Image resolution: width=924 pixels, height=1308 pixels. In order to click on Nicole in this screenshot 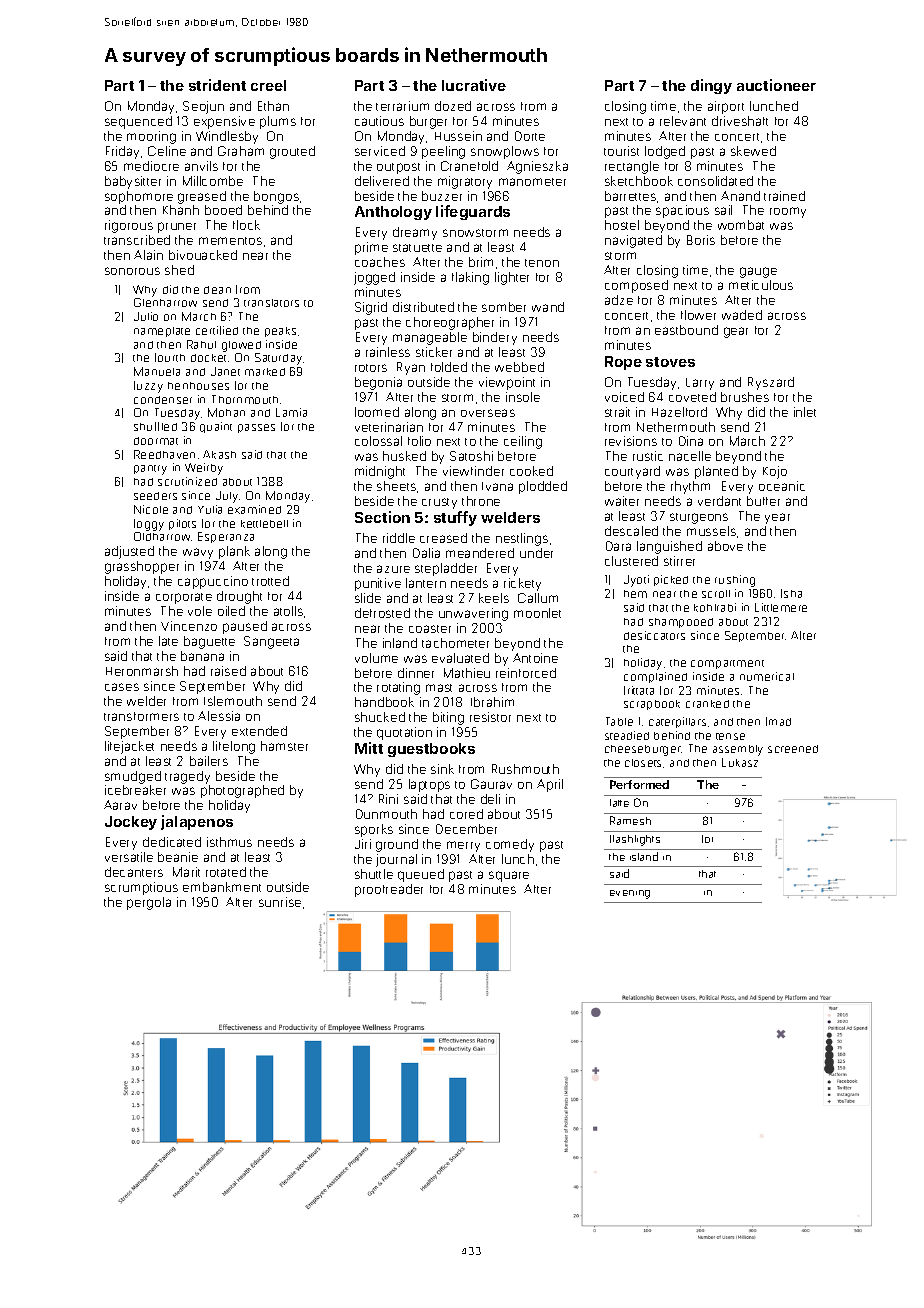, I will do `click(151, 509)`.
